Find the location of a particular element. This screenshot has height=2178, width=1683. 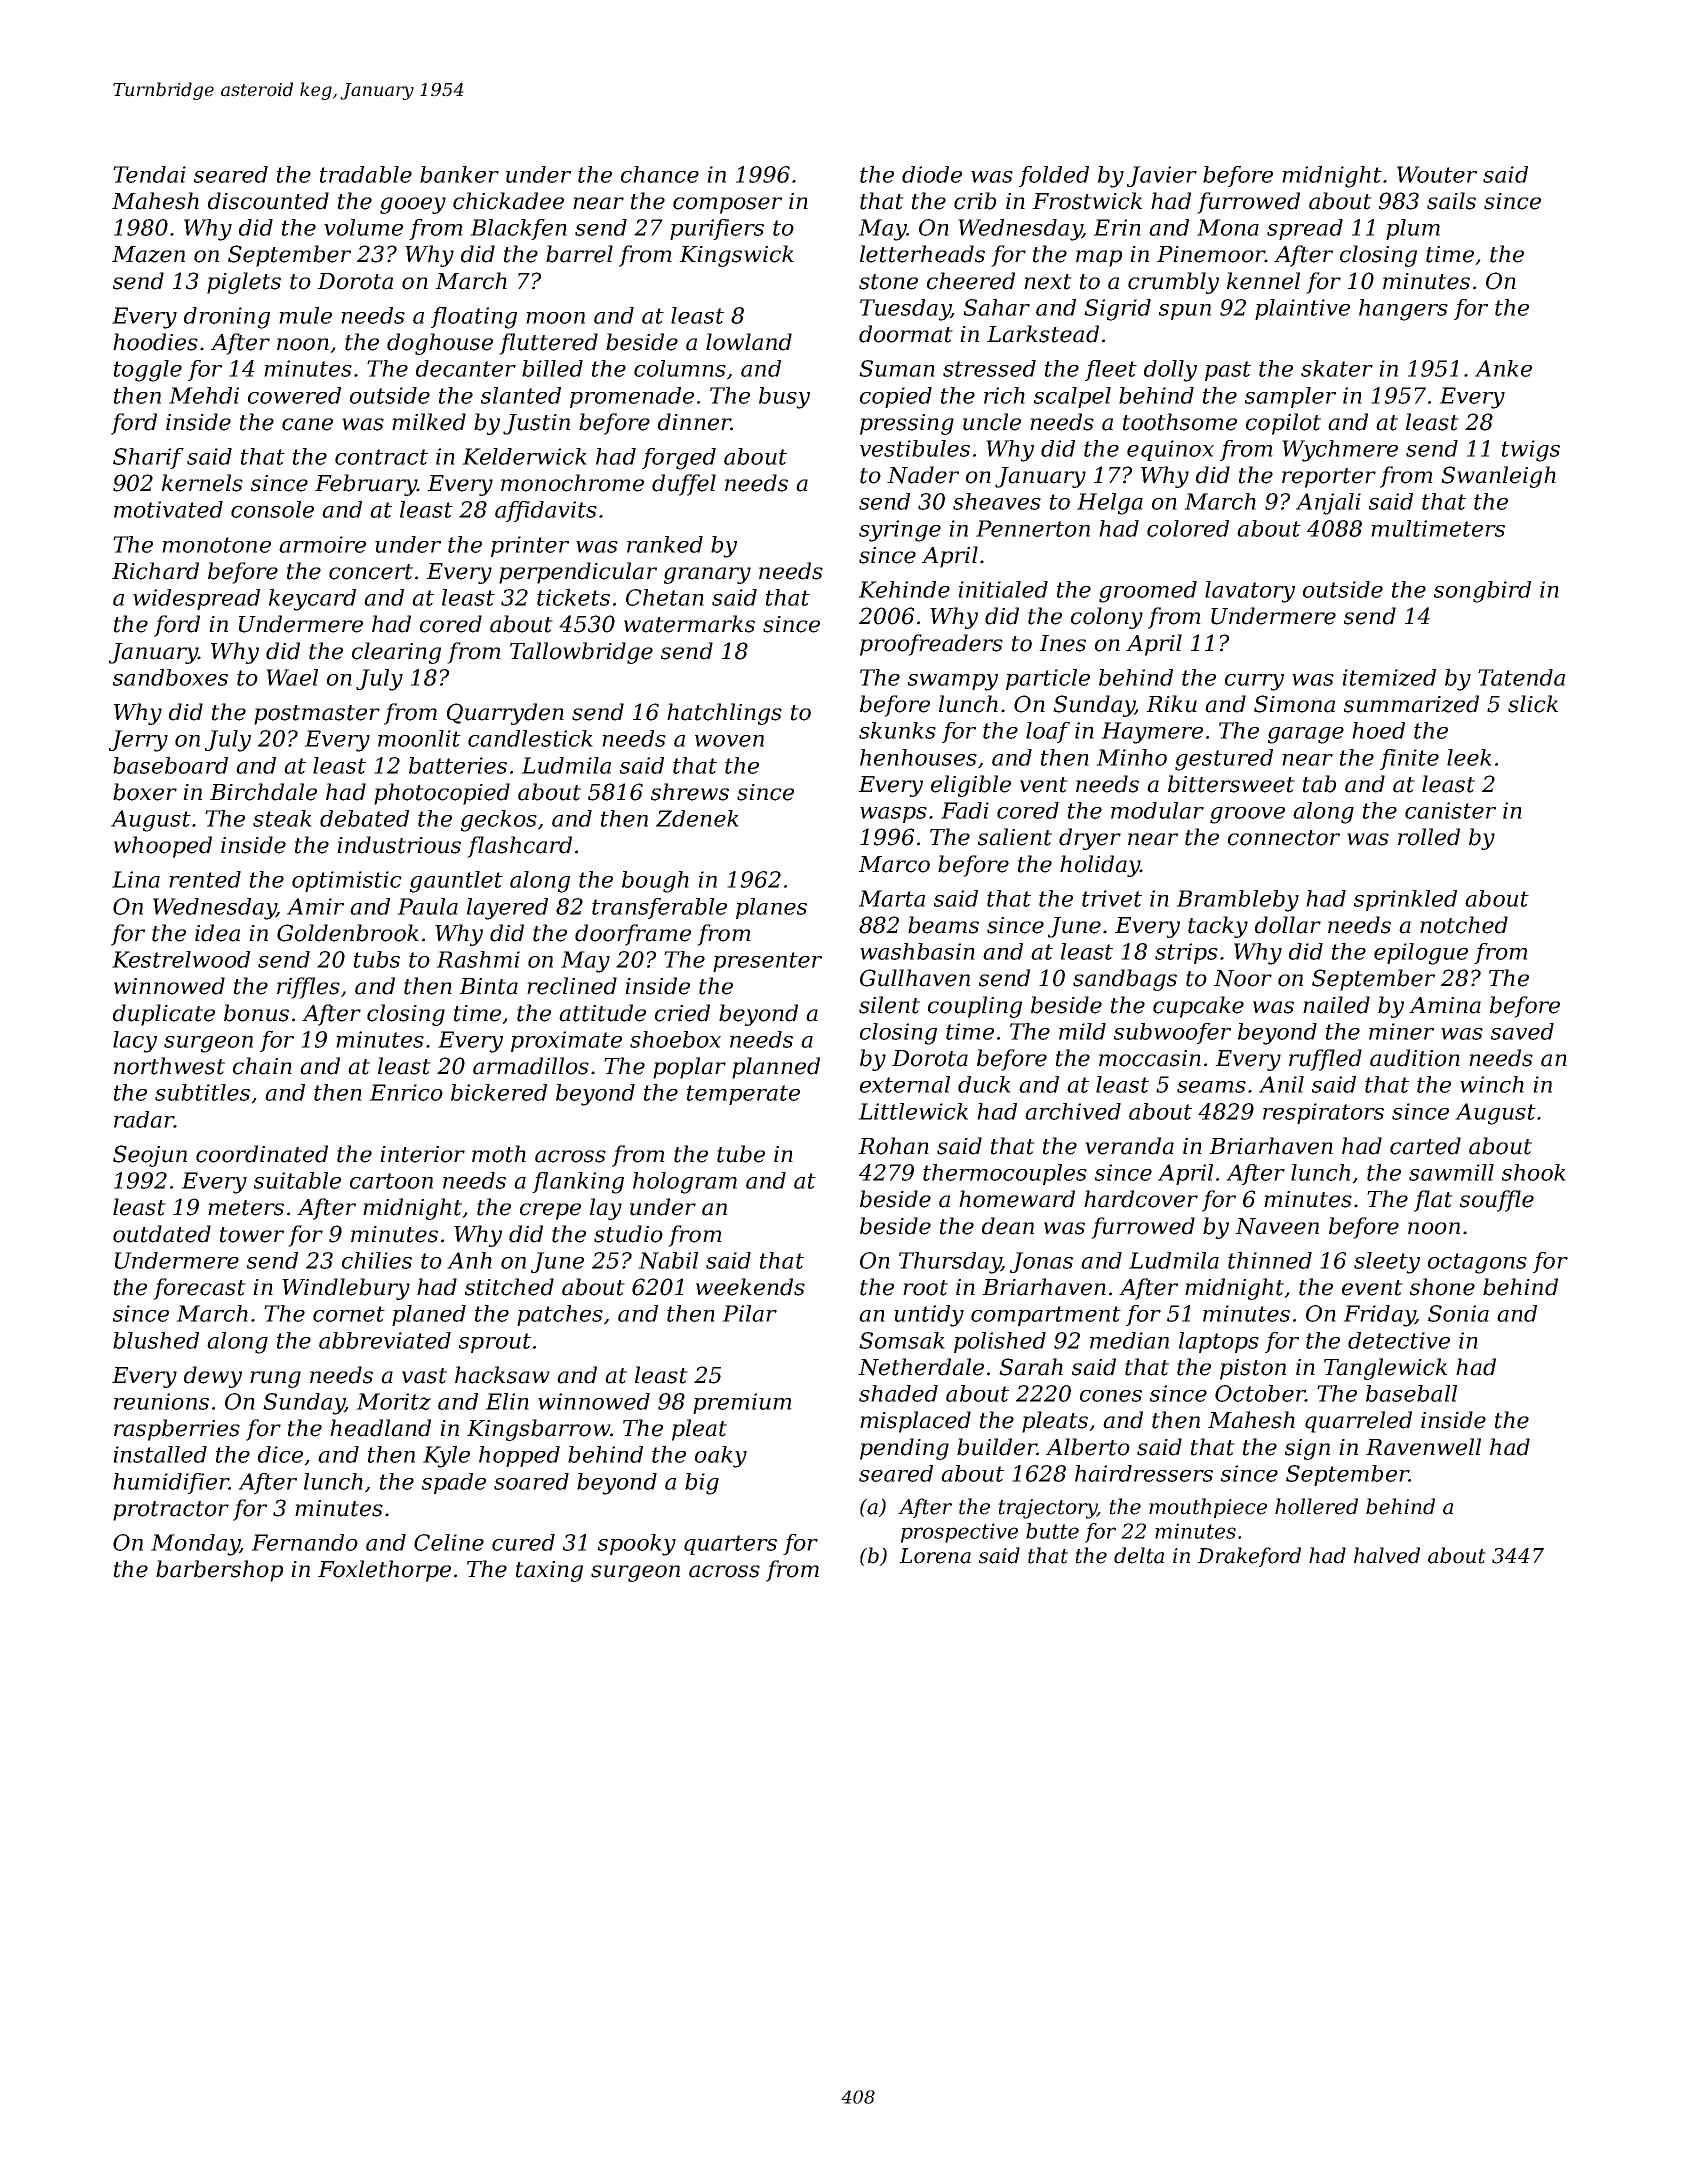

Moritz is located at coordinates (393, 1401).
